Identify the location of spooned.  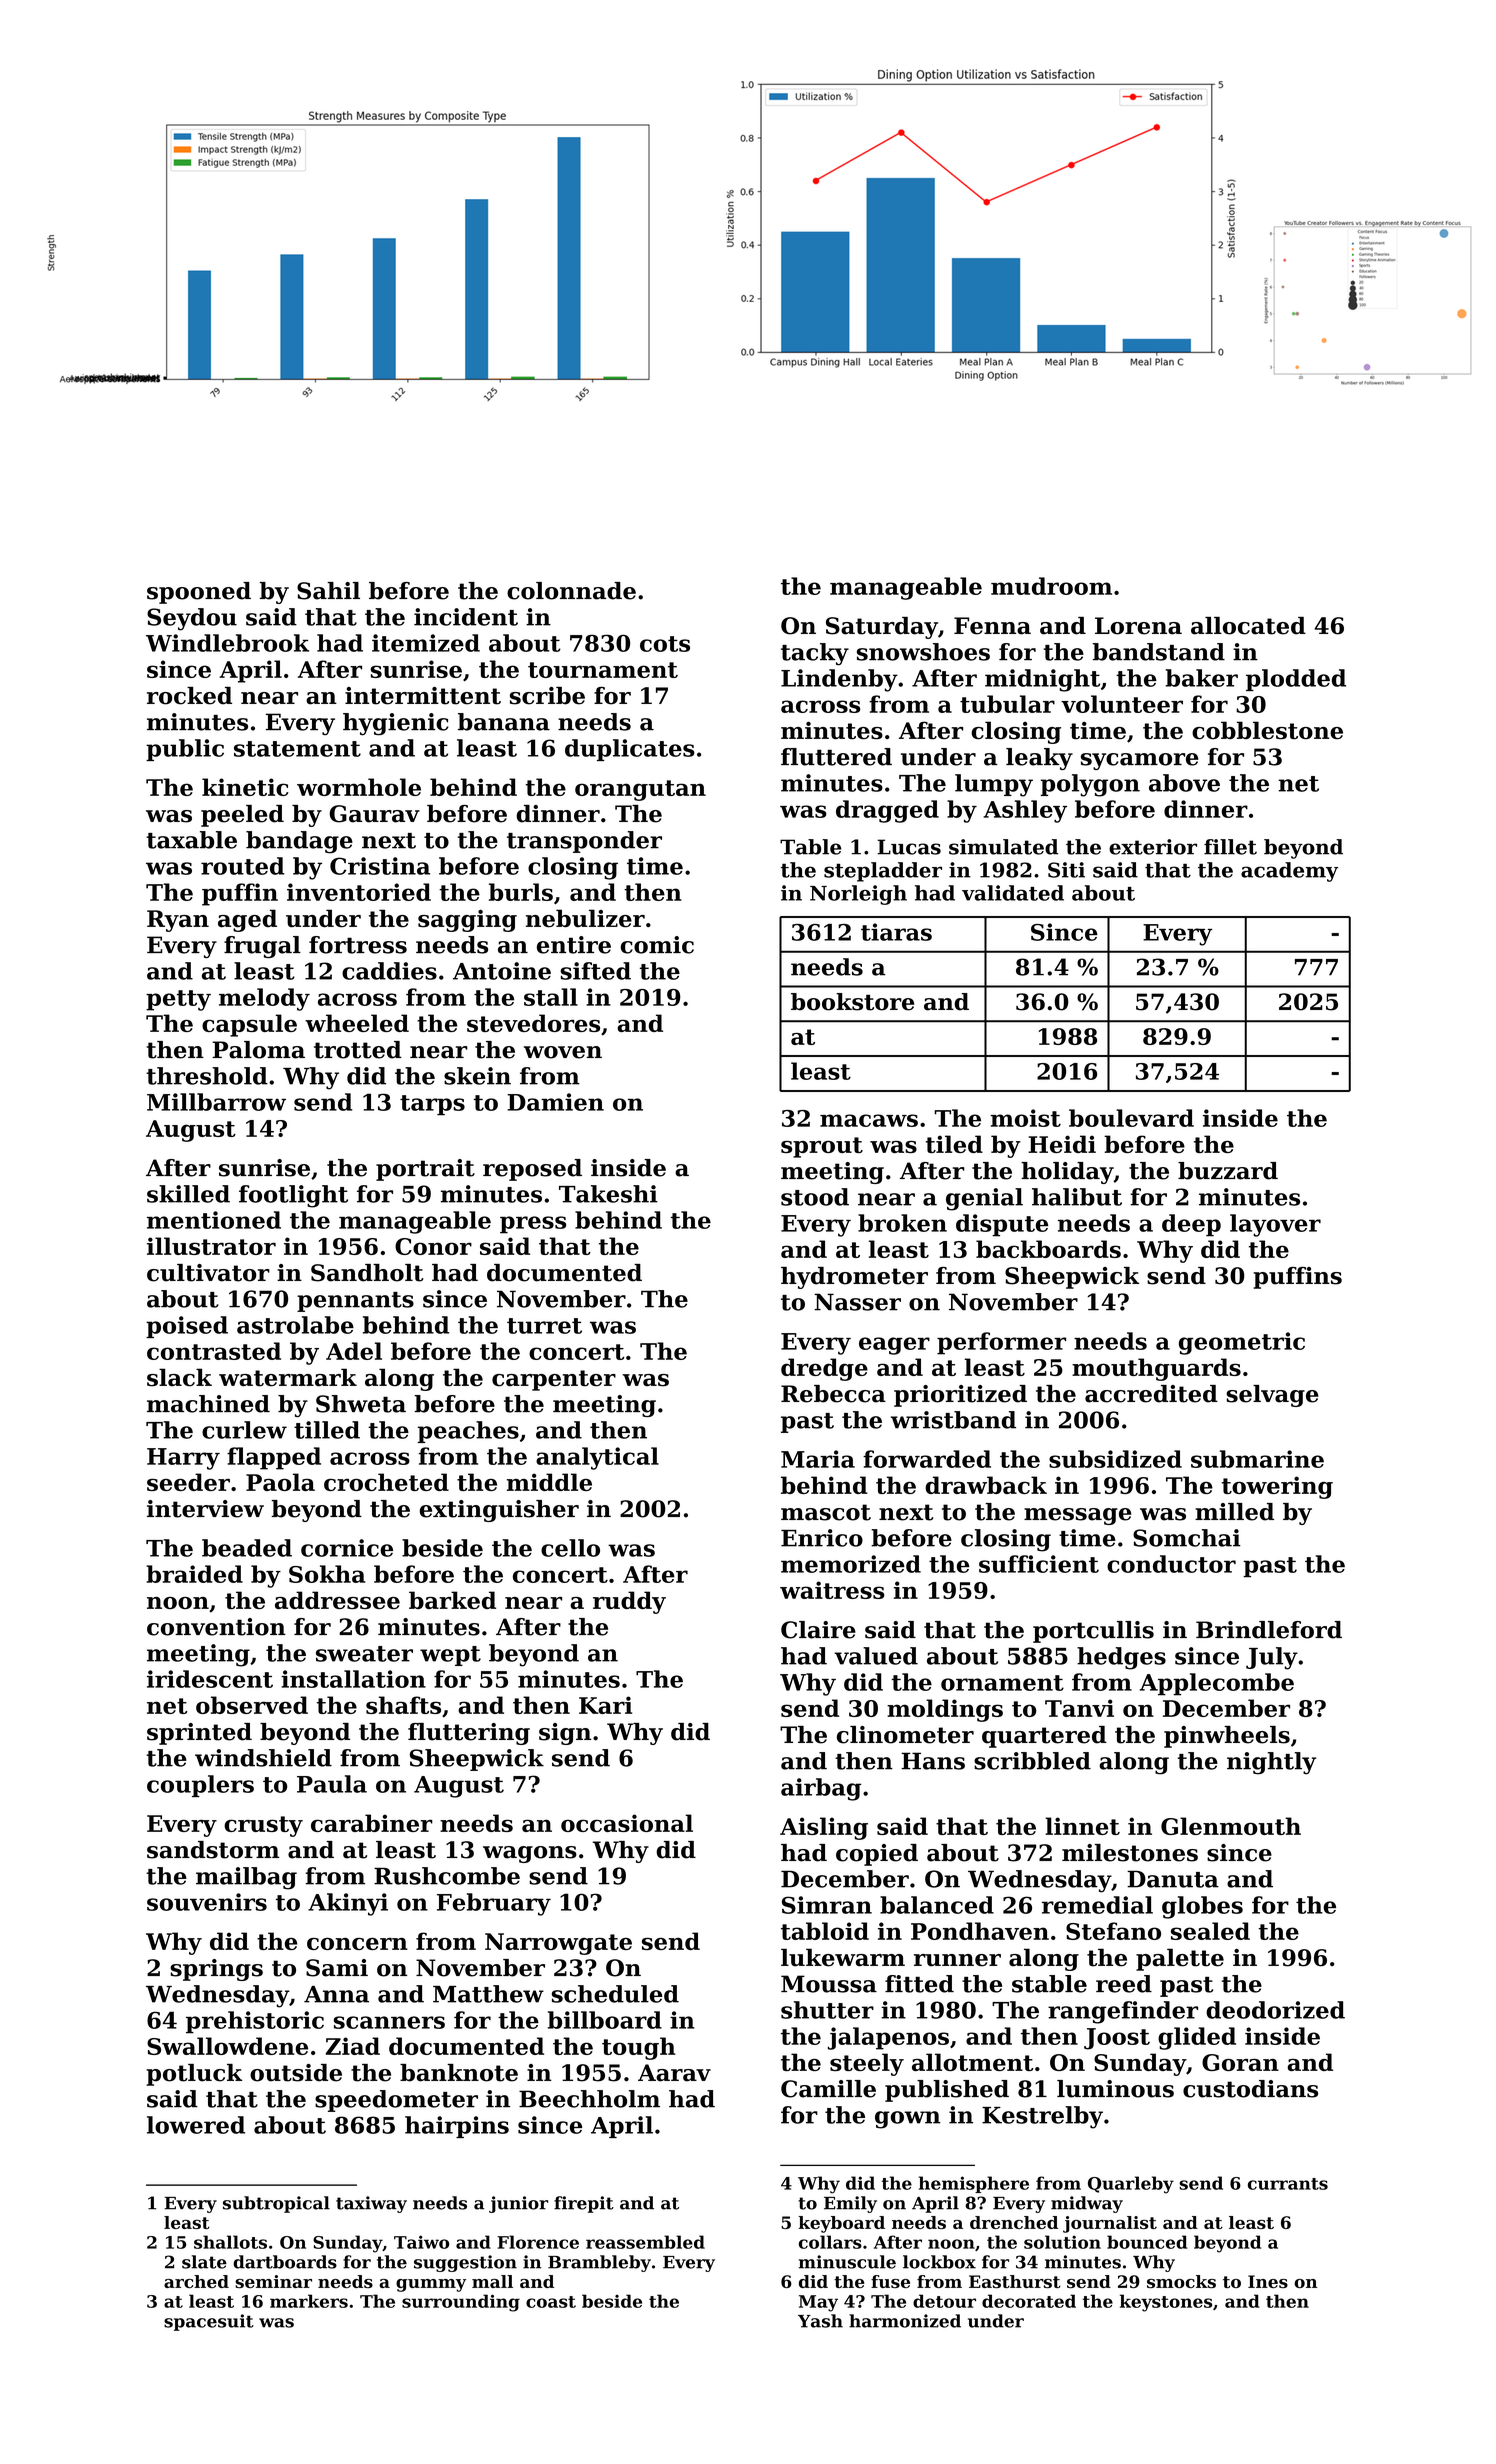
(199, 593).
